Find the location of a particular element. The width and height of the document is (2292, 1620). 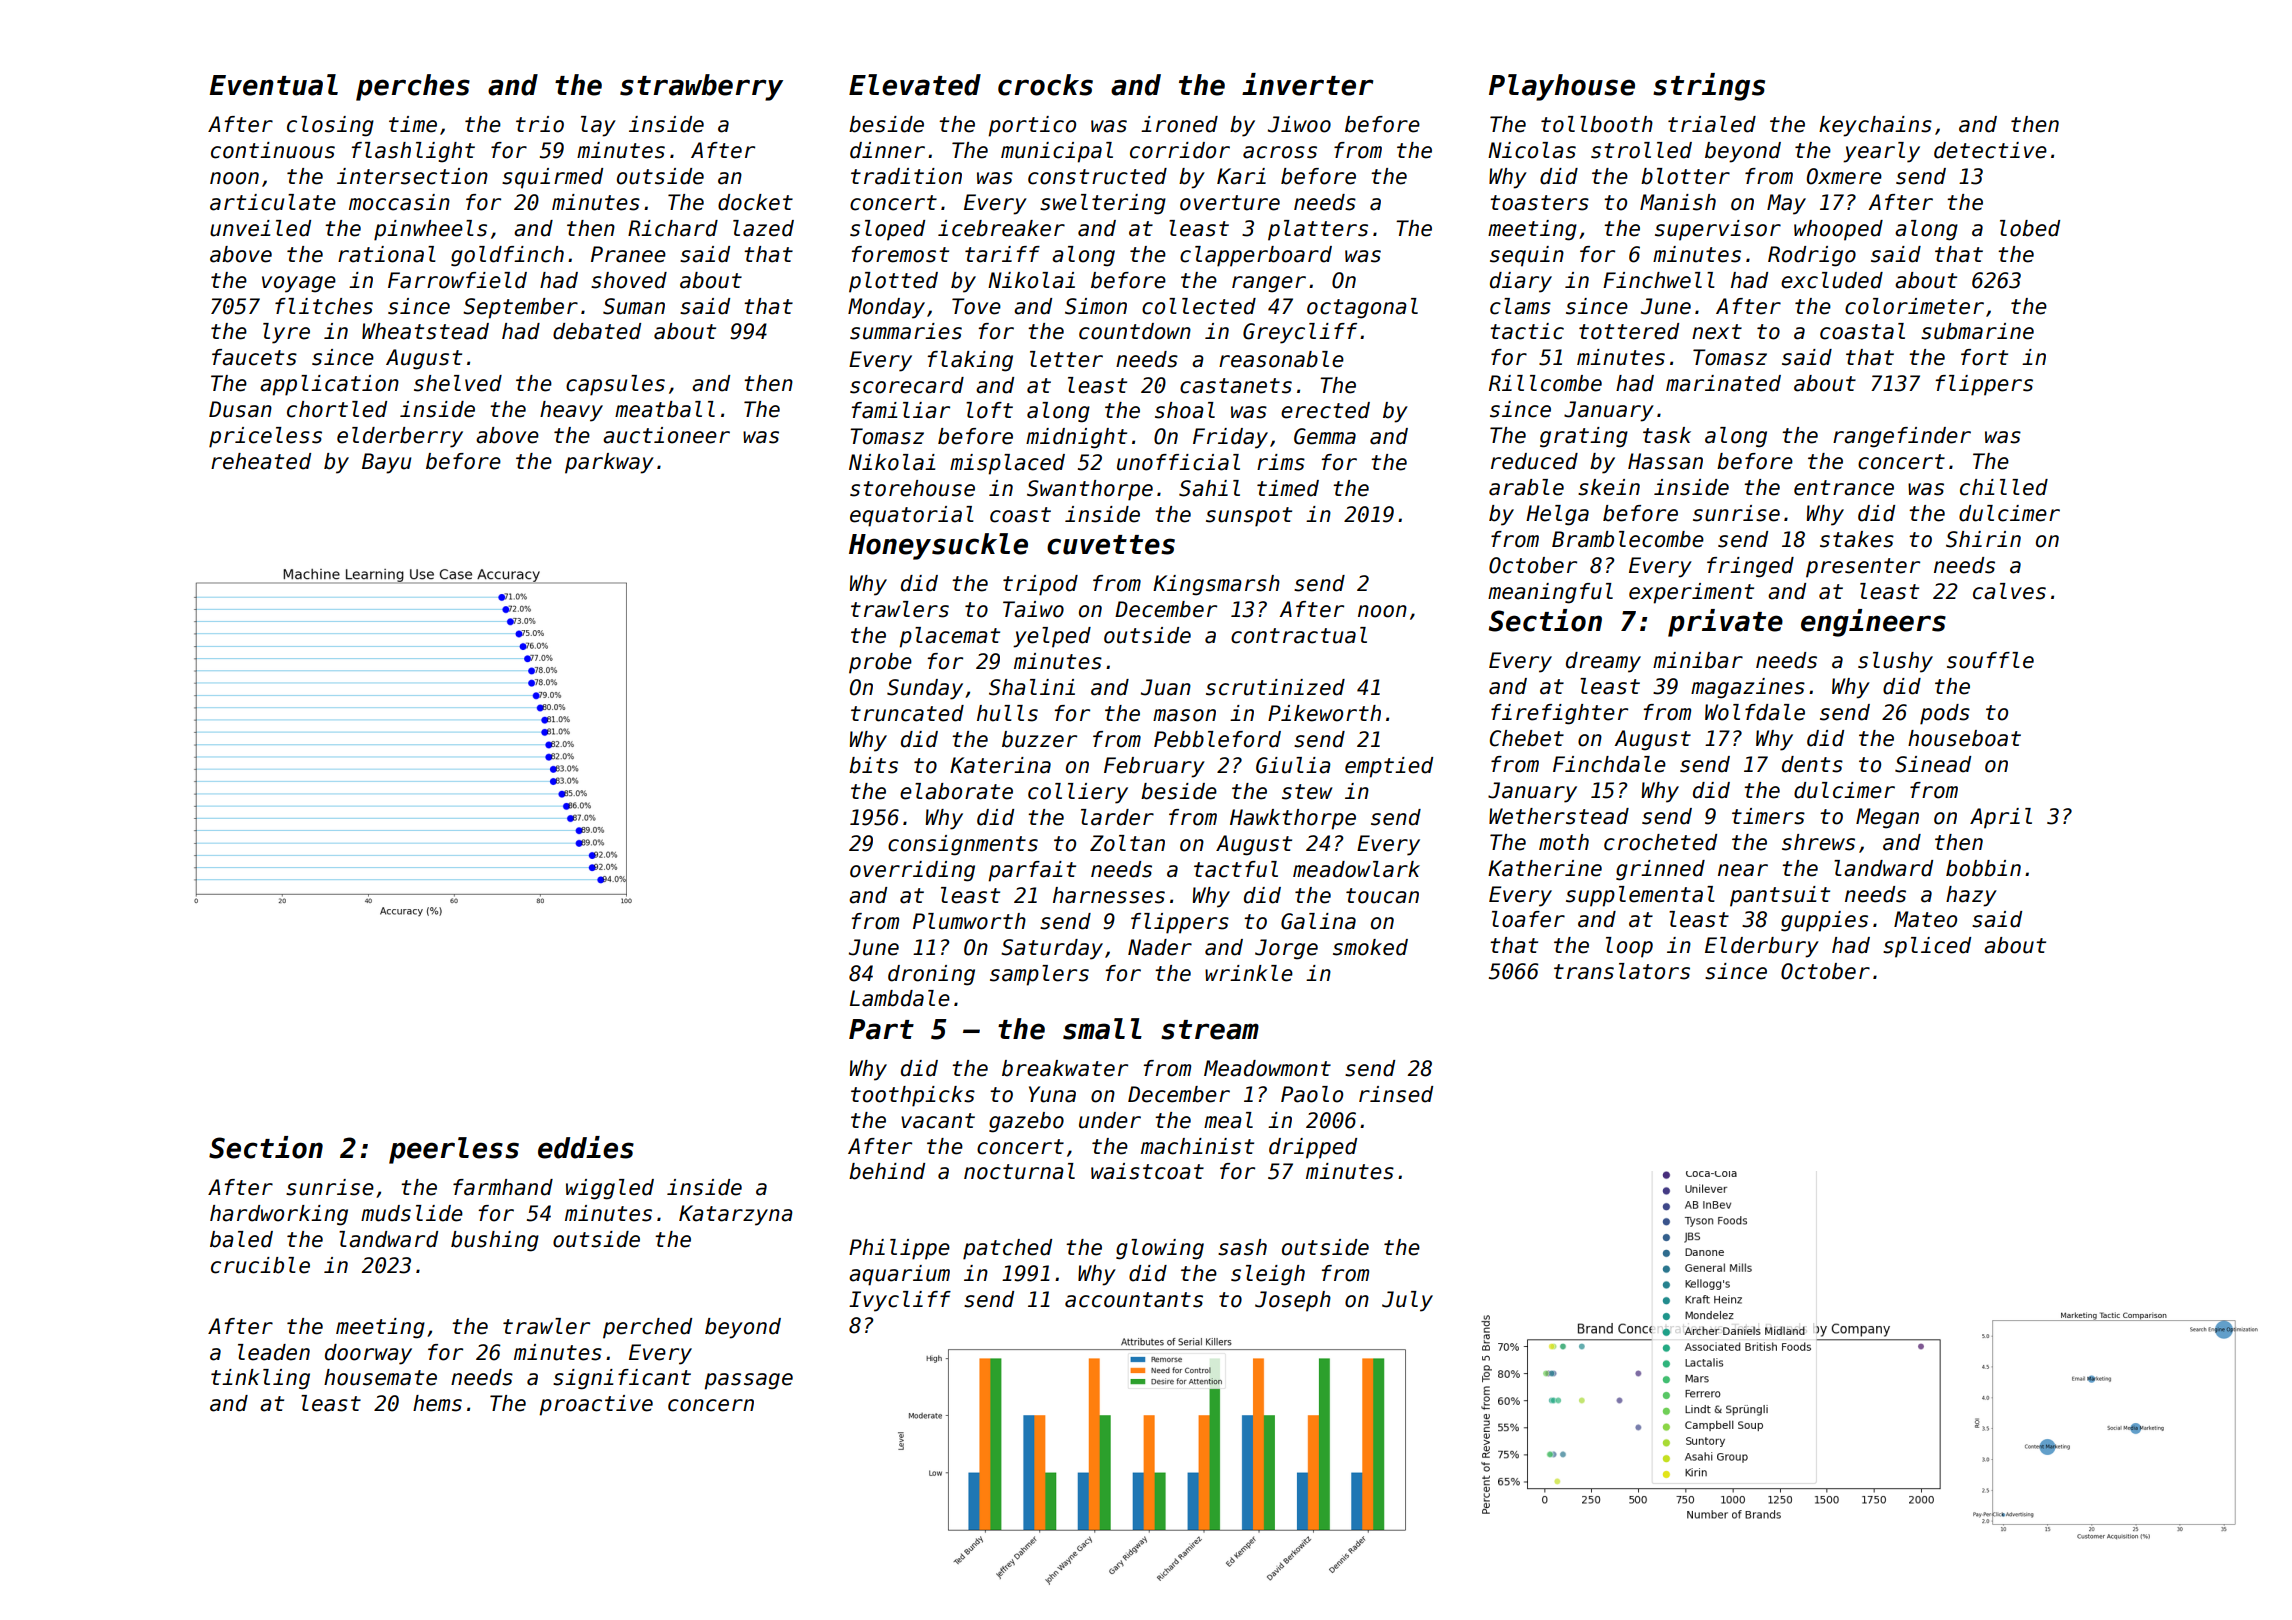

Joseph is located at coordinates (1293, 1301).
